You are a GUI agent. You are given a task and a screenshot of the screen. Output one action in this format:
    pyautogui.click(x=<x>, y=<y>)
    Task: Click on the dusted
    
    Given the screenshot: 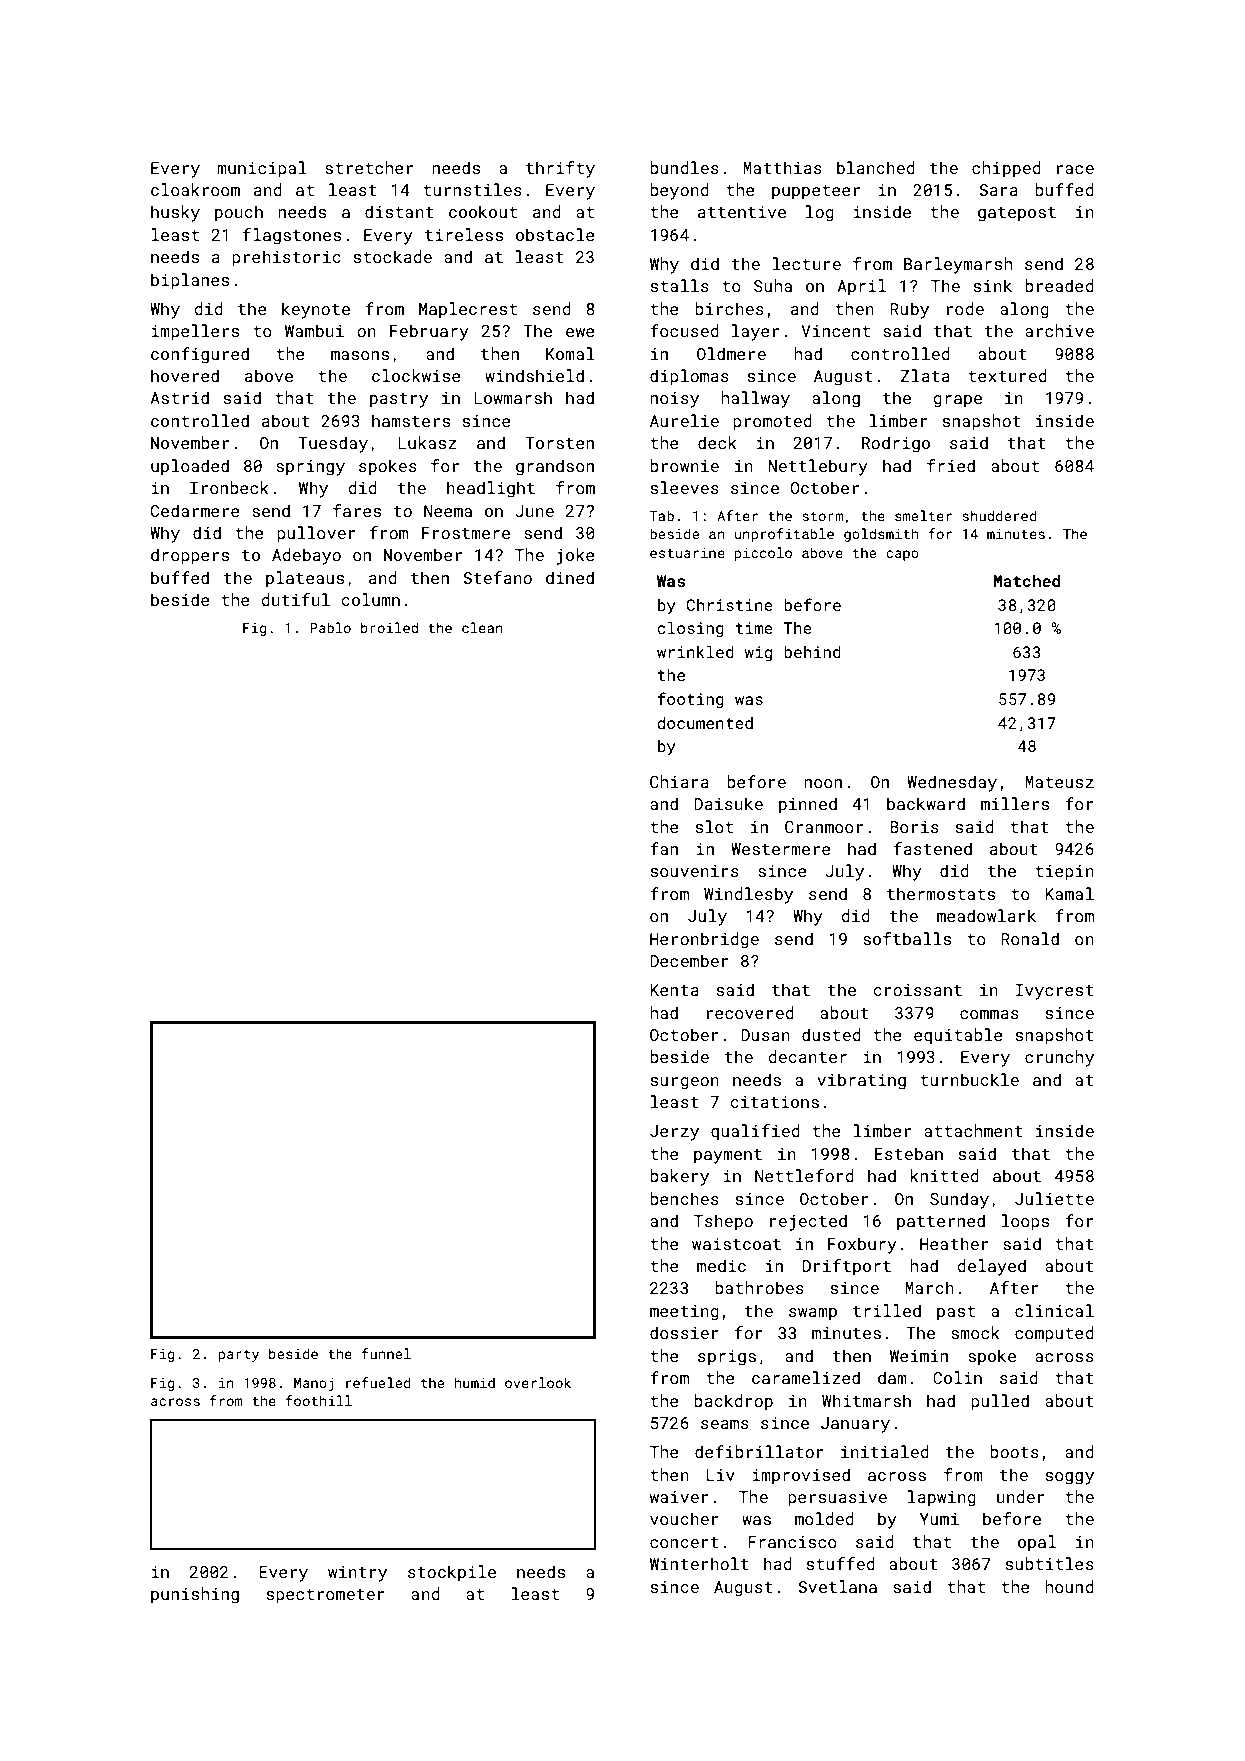 What is the action you would take?
    pyautogui.click(x=831, y=1034)
